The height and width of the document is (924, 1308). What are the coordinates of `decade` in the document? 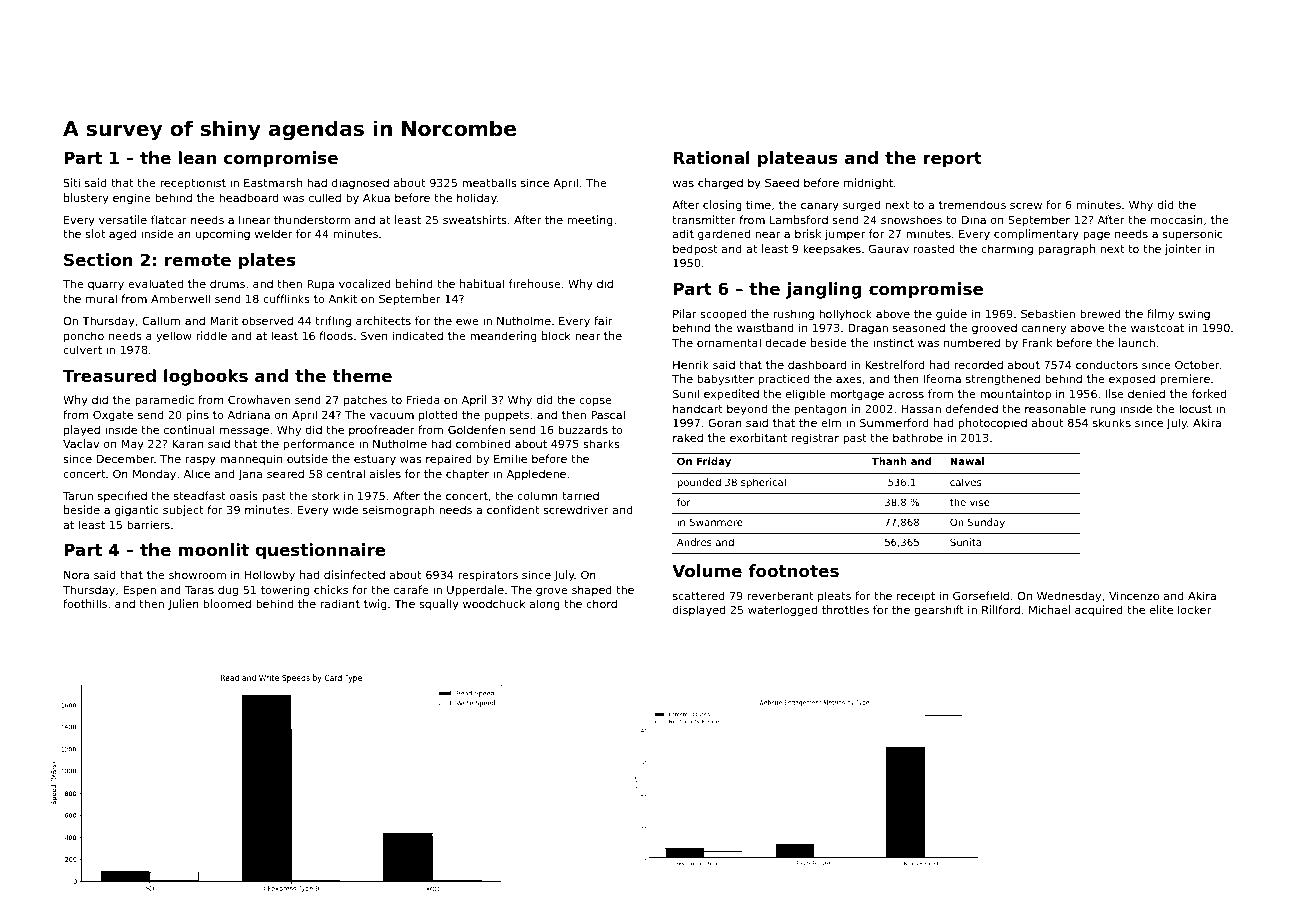 It's located at (785, 342).
